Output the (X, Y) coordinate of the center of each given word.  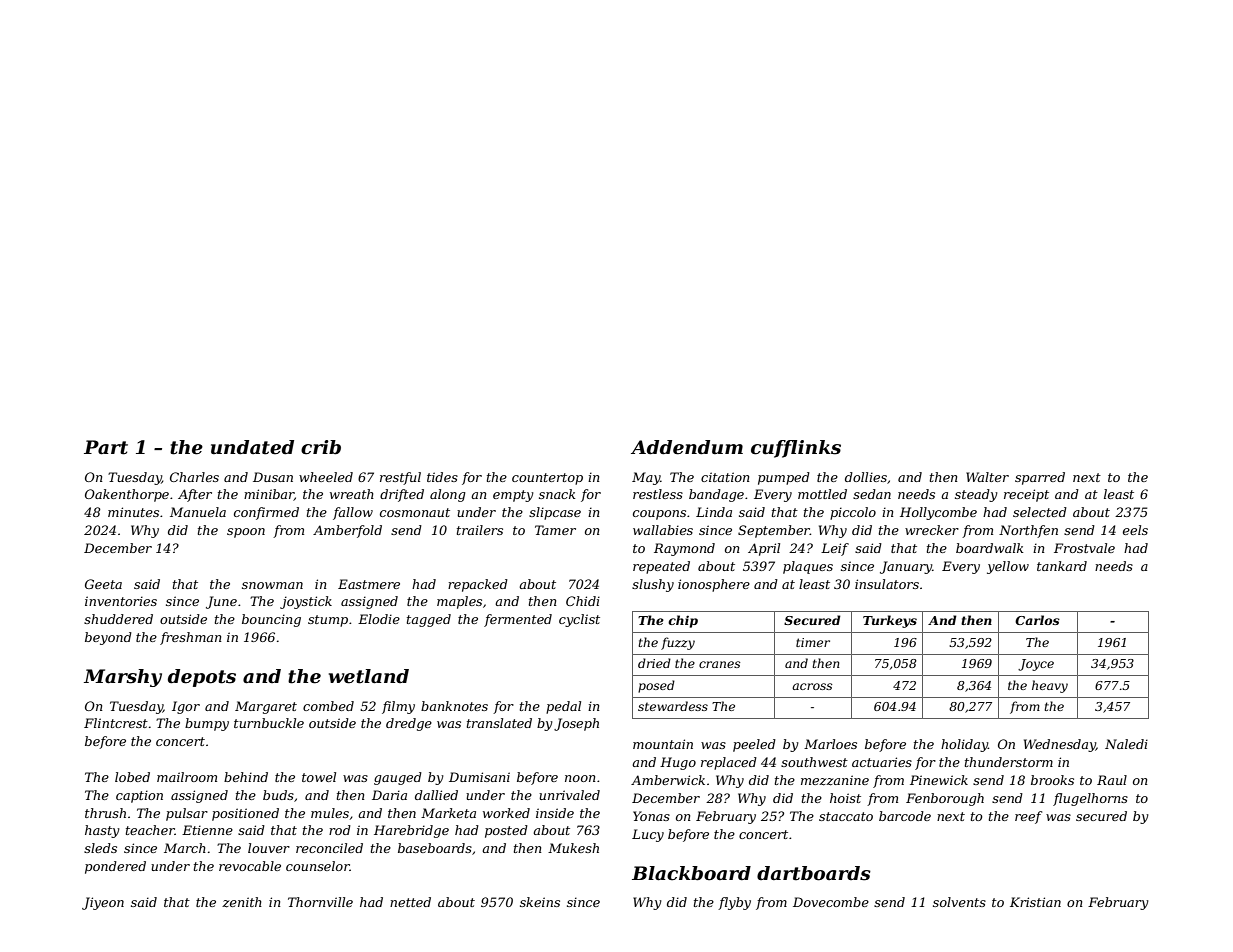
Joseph (576, 724)
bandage (716, 495)
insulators (887, 584)
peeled (754, 745)
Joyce (1036, 665)
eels (1135, 530)
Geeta (103, 584)
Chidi (583, 601)
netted (410, 902)
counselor (318, 866)
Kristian (1035, 902)
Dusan (273, 477)
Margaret (266, 707)
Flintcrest (116, 723)
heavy (1050, 686)
